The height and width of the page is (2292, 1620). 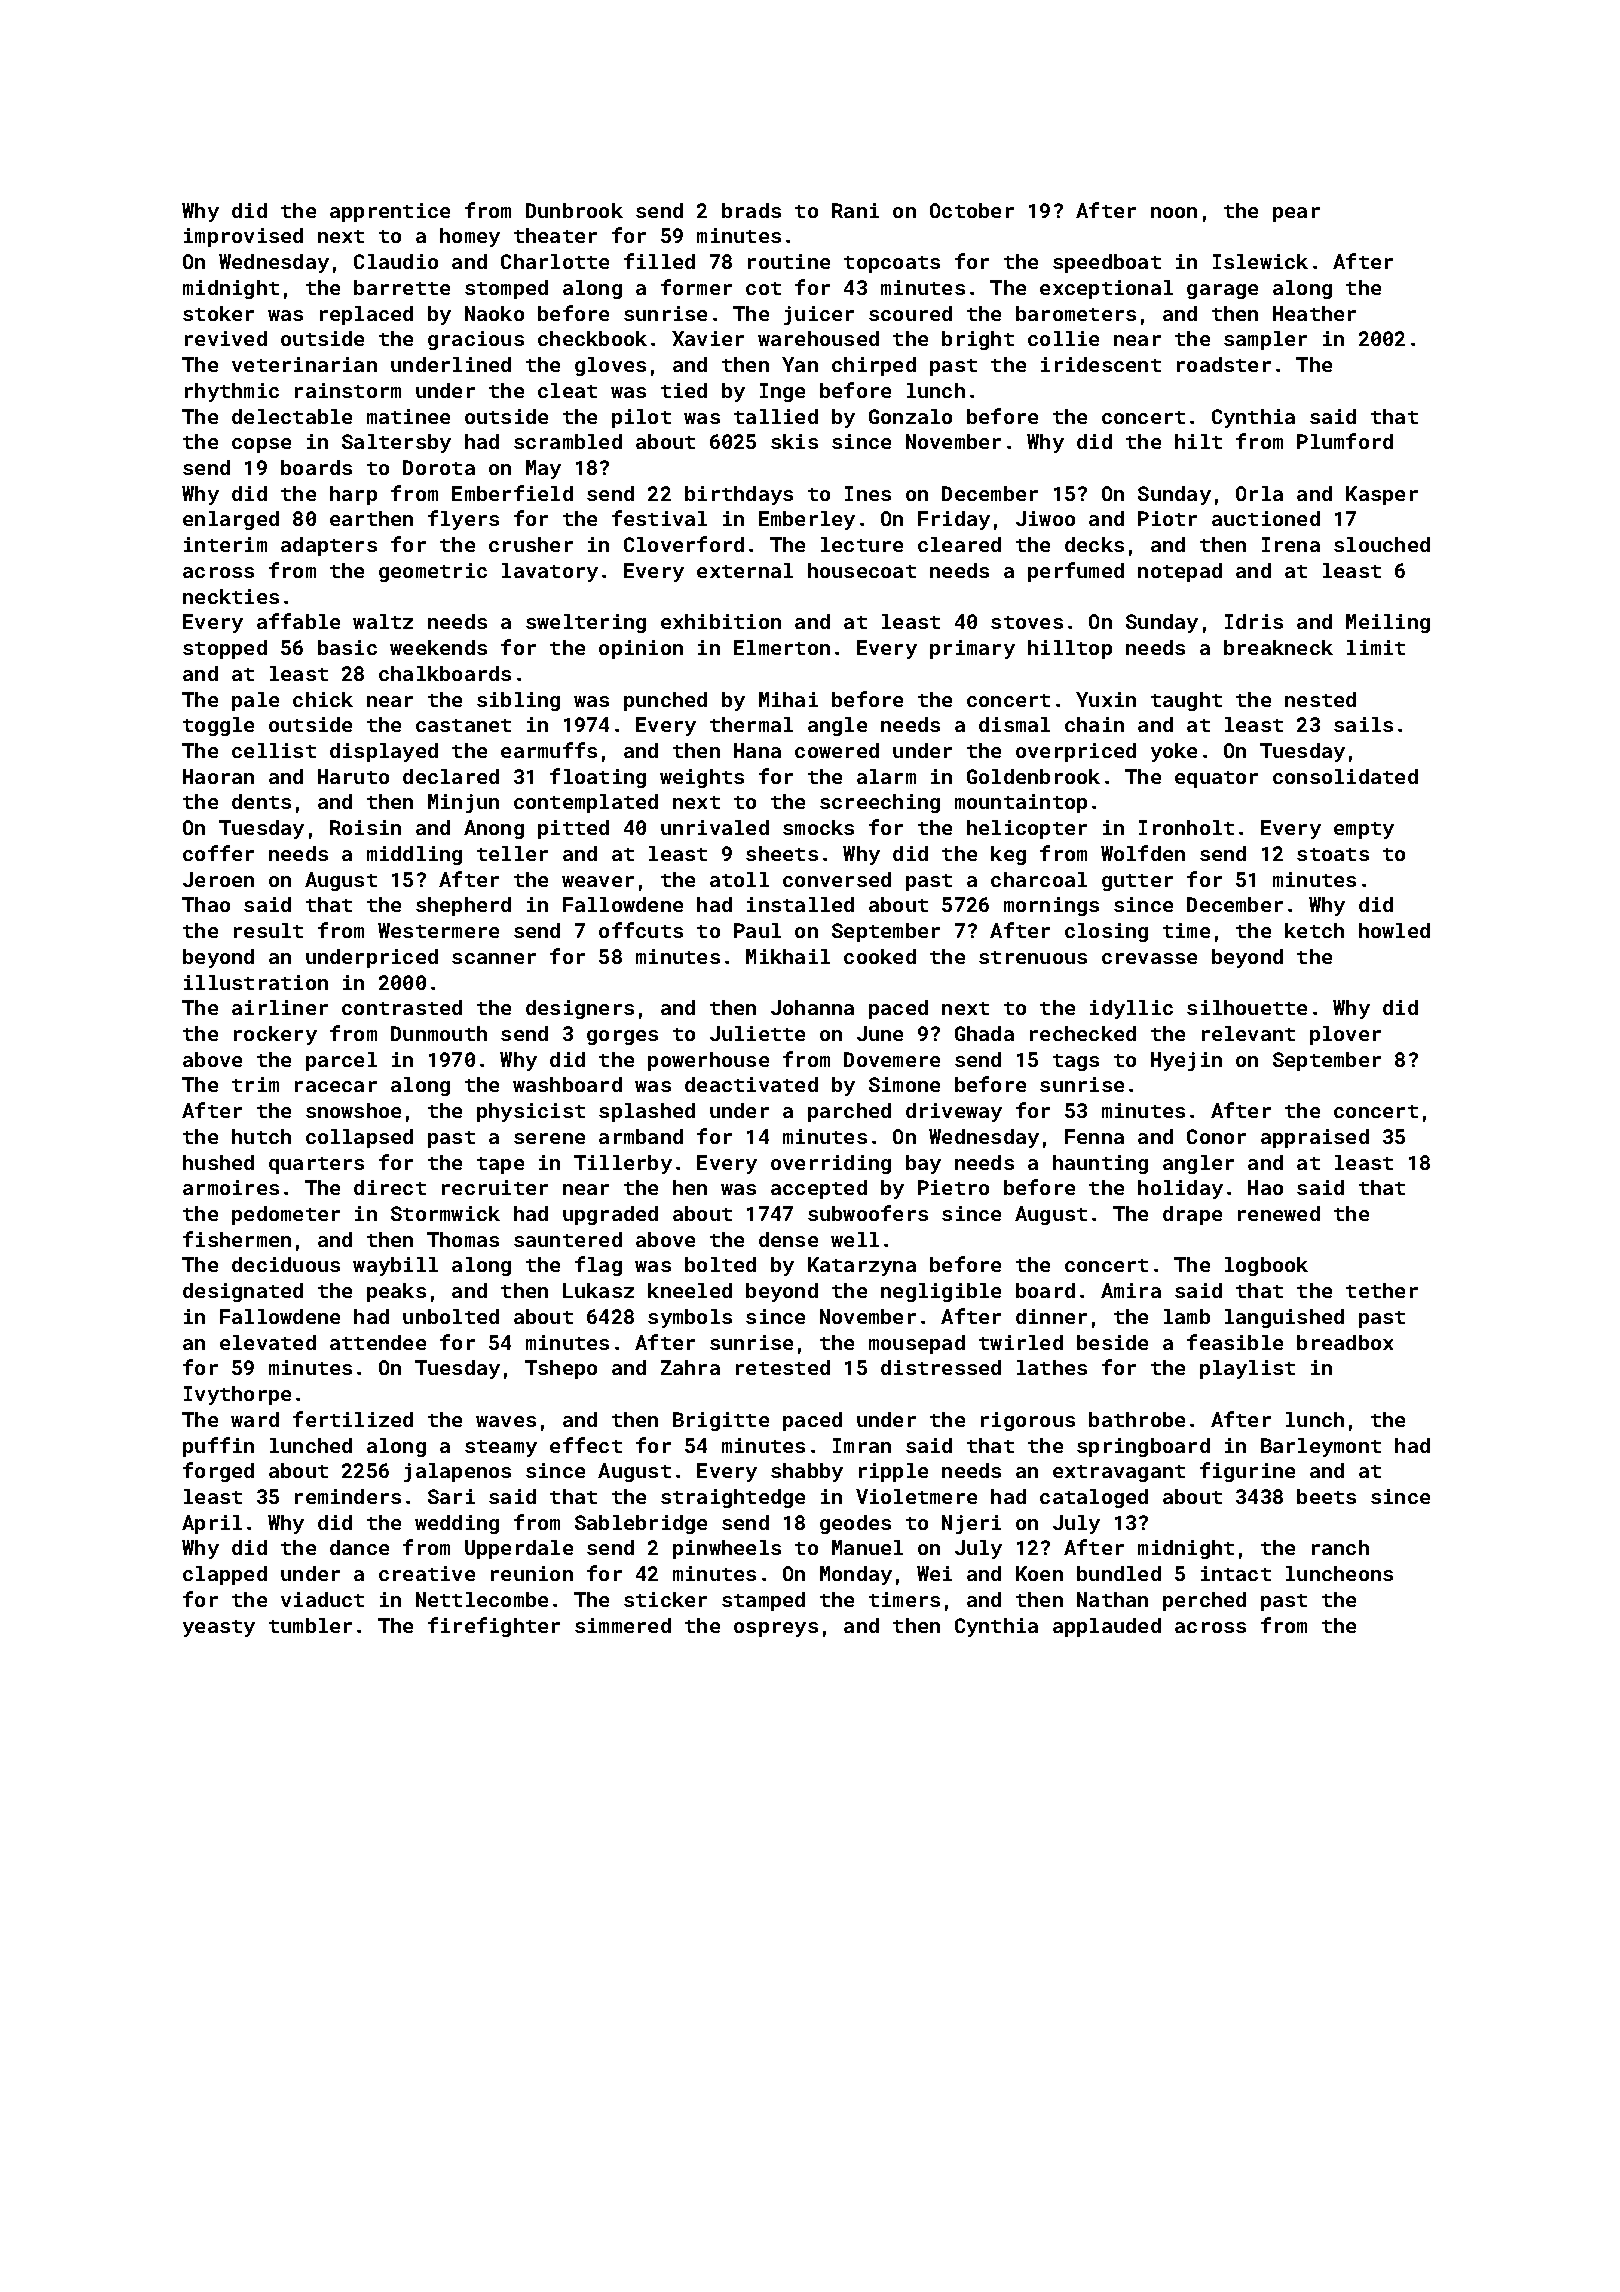 What do you see at coordinates (1345, 776) in the page?
I see `consolidated` at bounding box center [1345, 776].
